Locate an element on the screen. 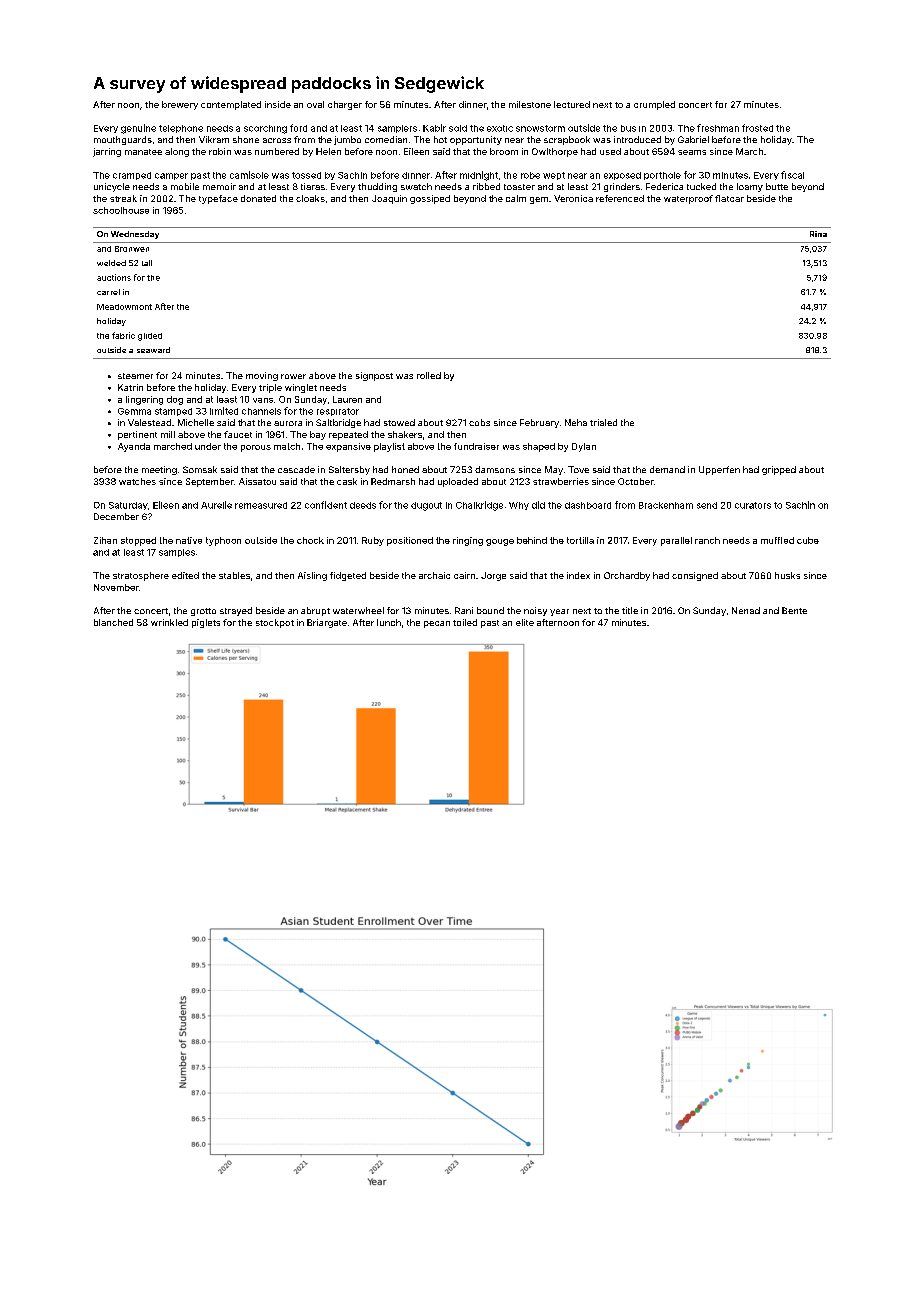  fiscal is located at coordinates (792, 175).
